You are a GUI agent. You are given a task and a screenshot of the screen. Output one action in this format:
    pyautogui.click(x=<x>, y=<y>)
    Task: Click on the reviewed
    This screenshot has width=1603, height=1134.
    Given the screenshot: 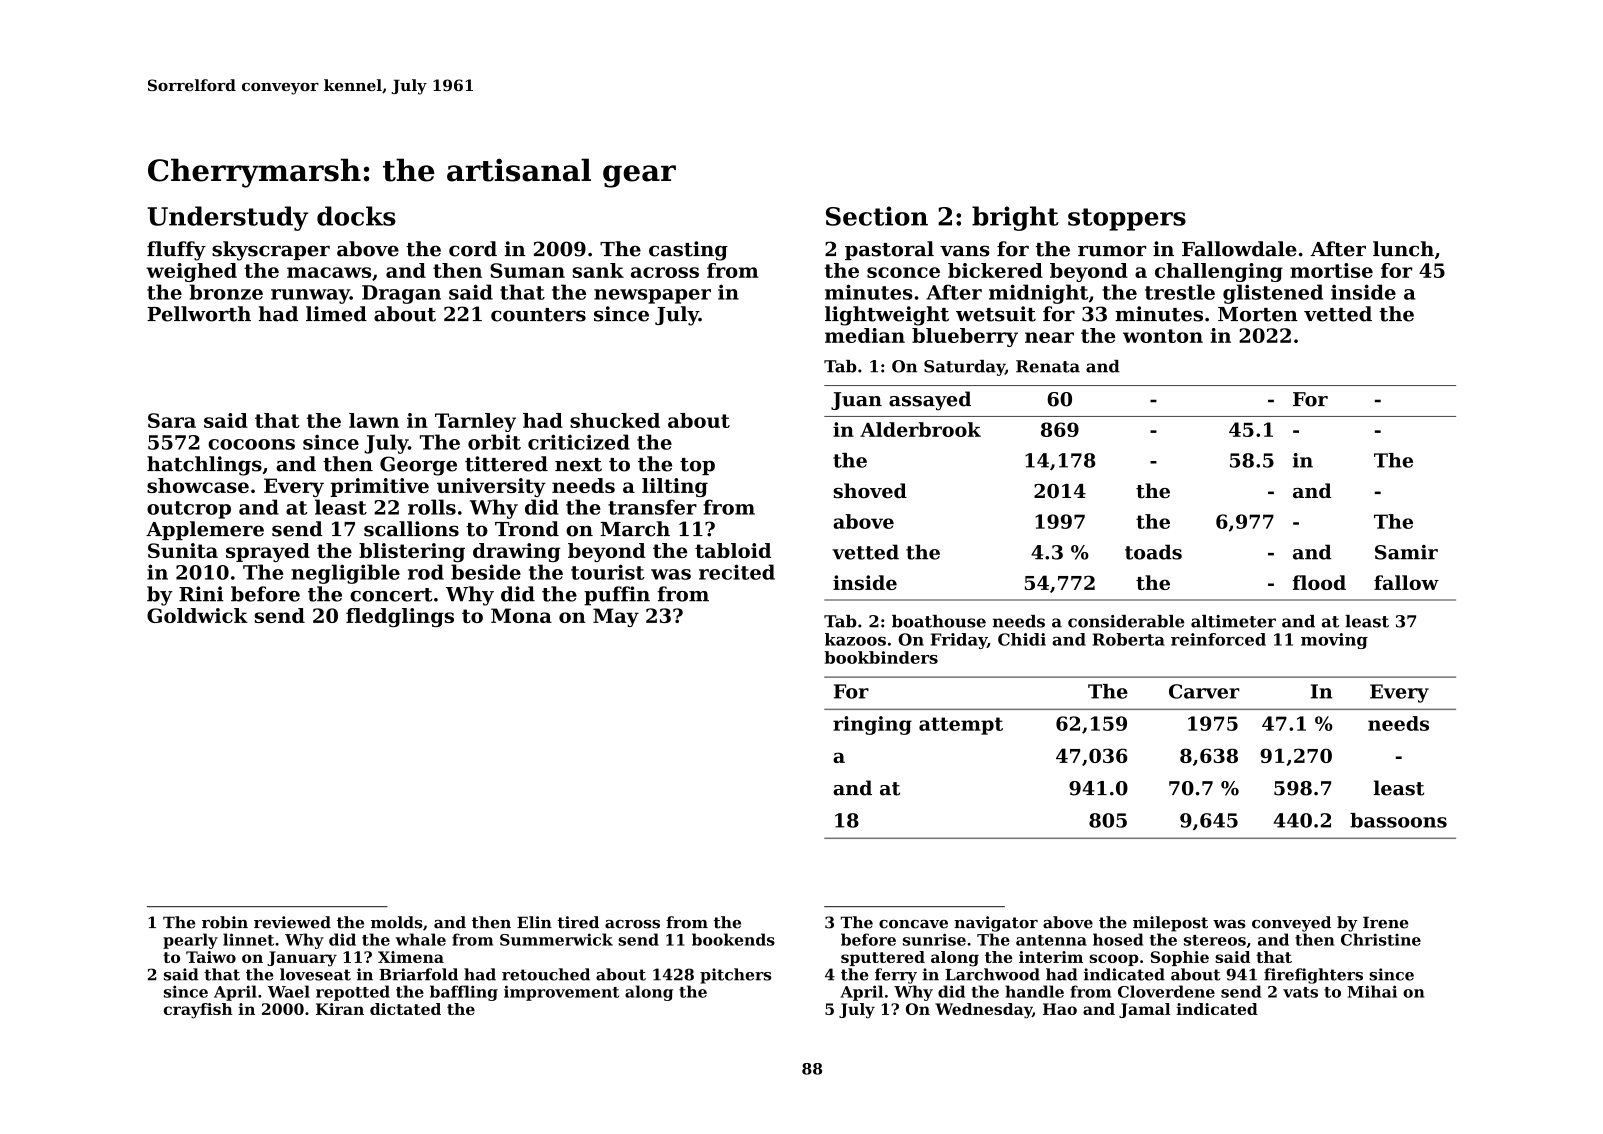 What is the action you would take?
    pyautogui.click(x=292, y=922)
